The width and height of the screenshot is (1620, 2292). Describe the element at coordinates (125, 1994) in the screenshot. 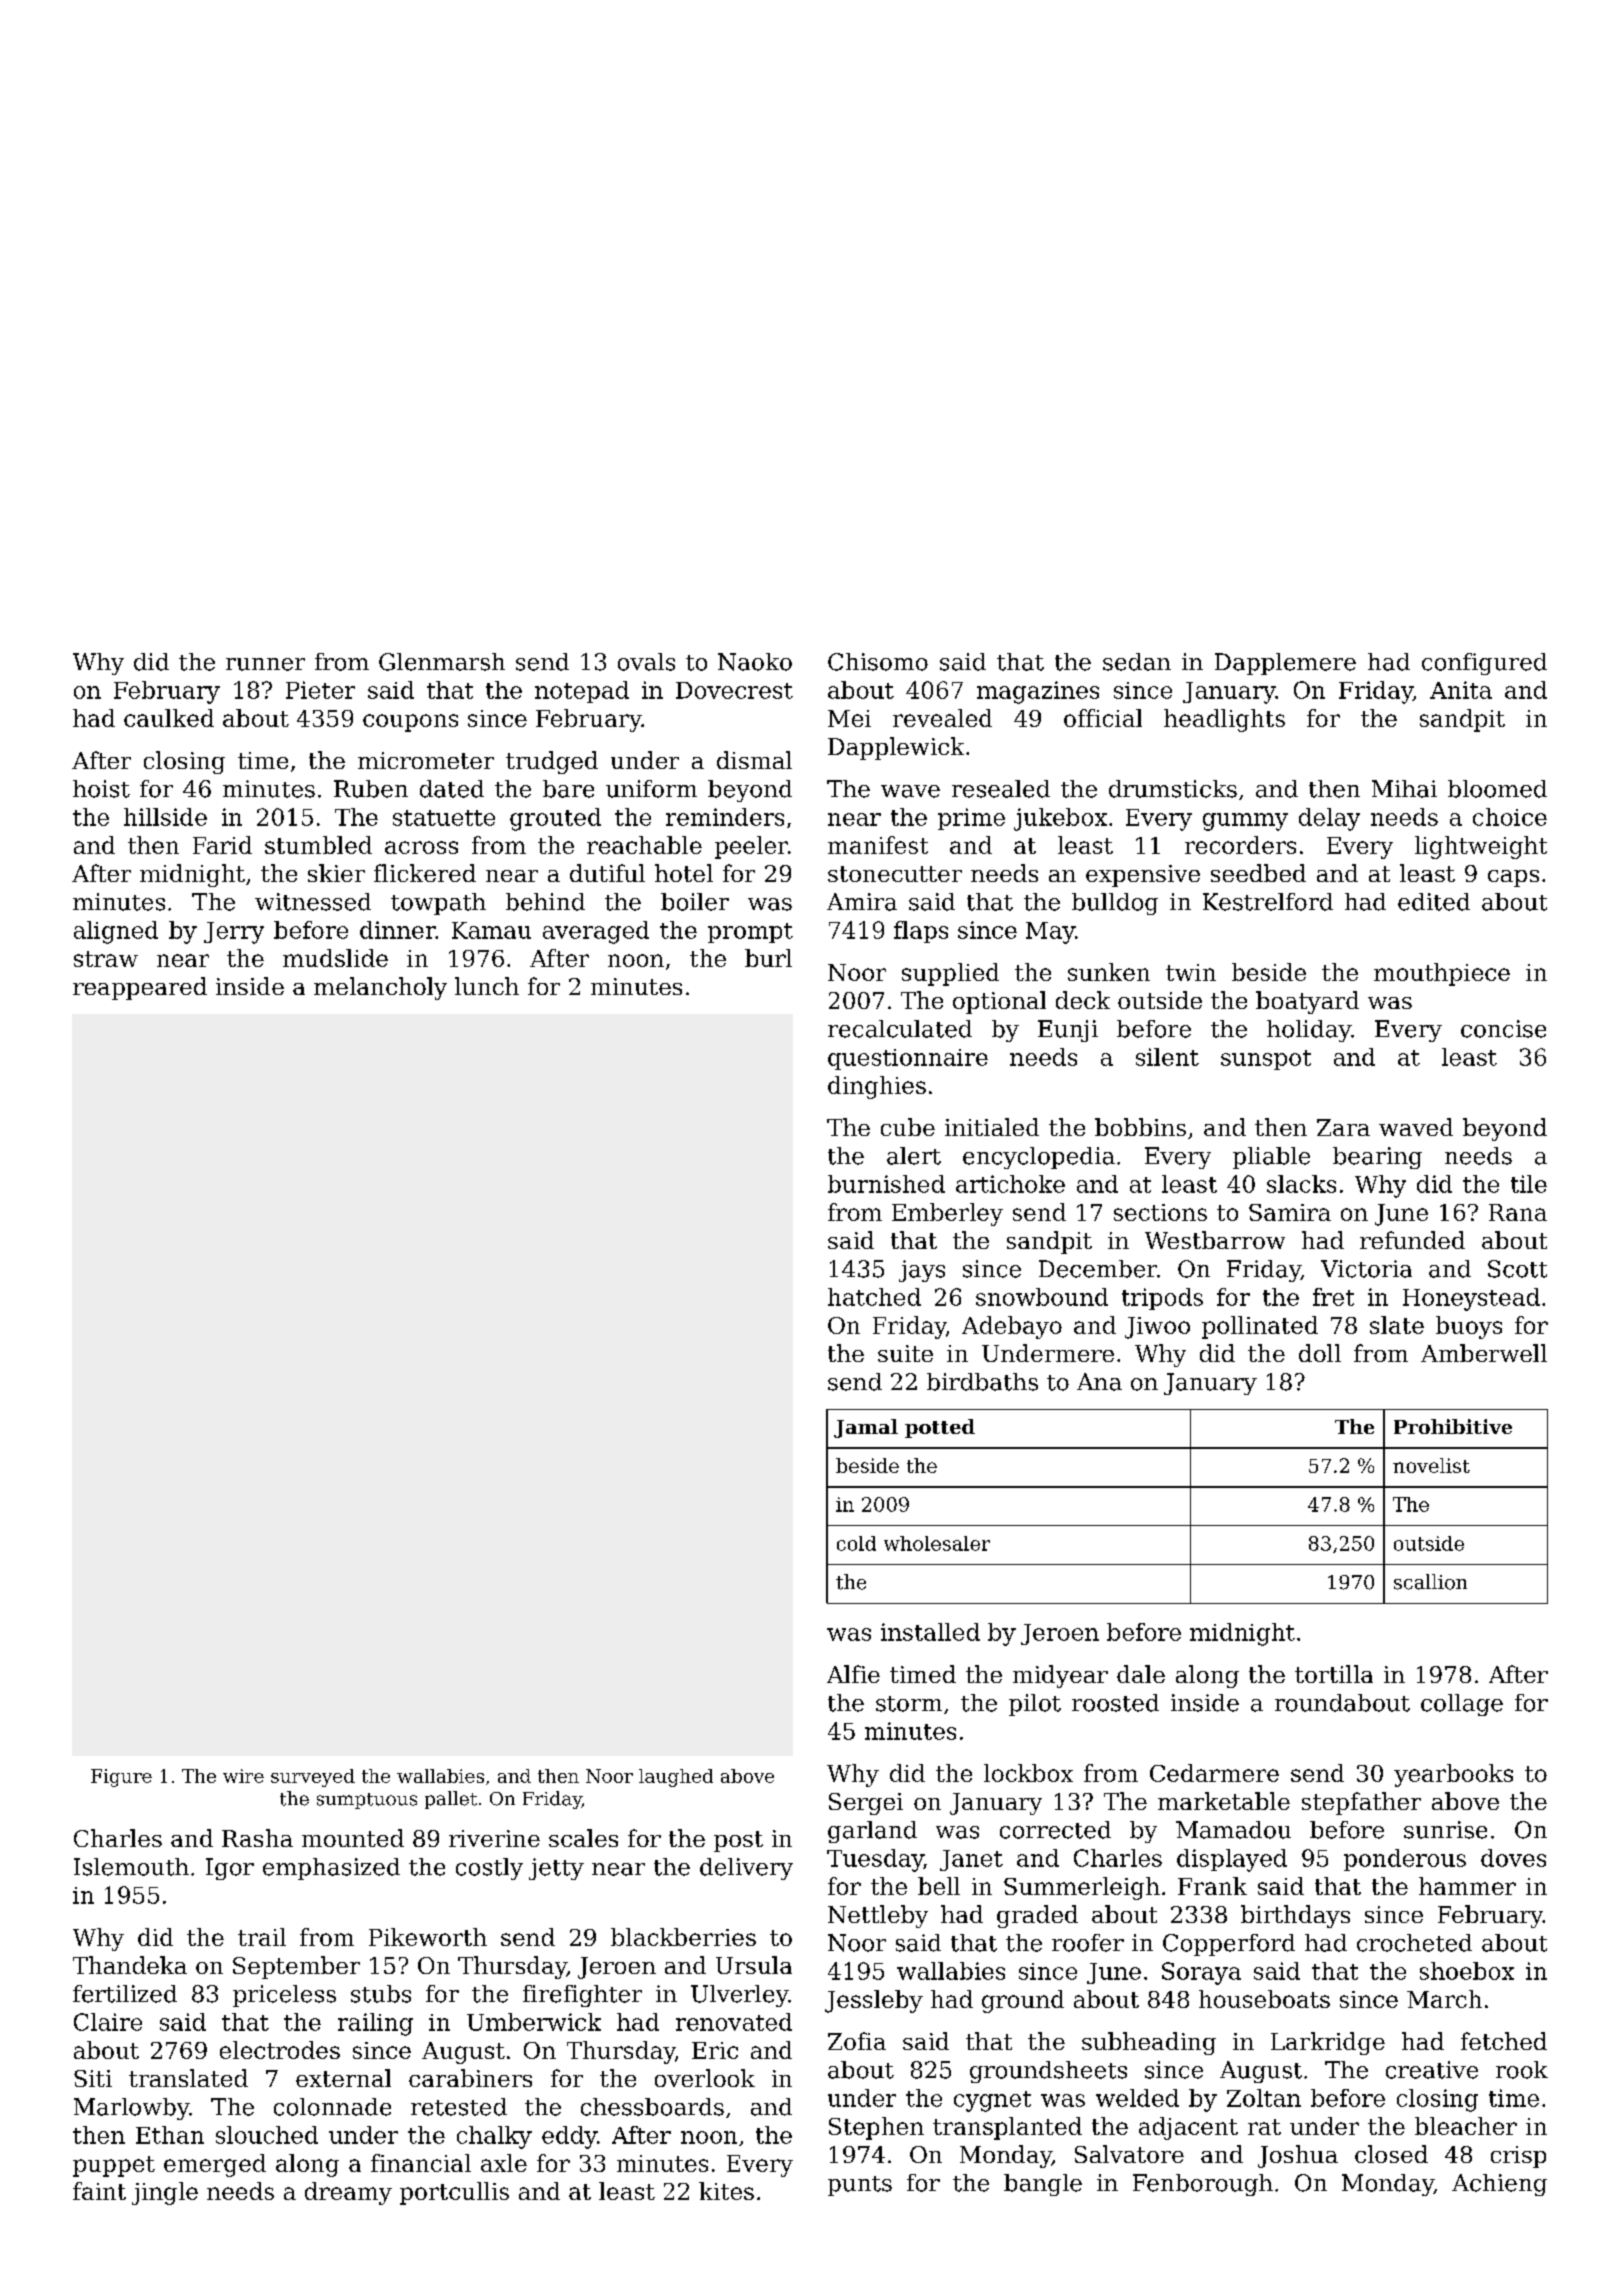

I see `fertilized` at that location.
